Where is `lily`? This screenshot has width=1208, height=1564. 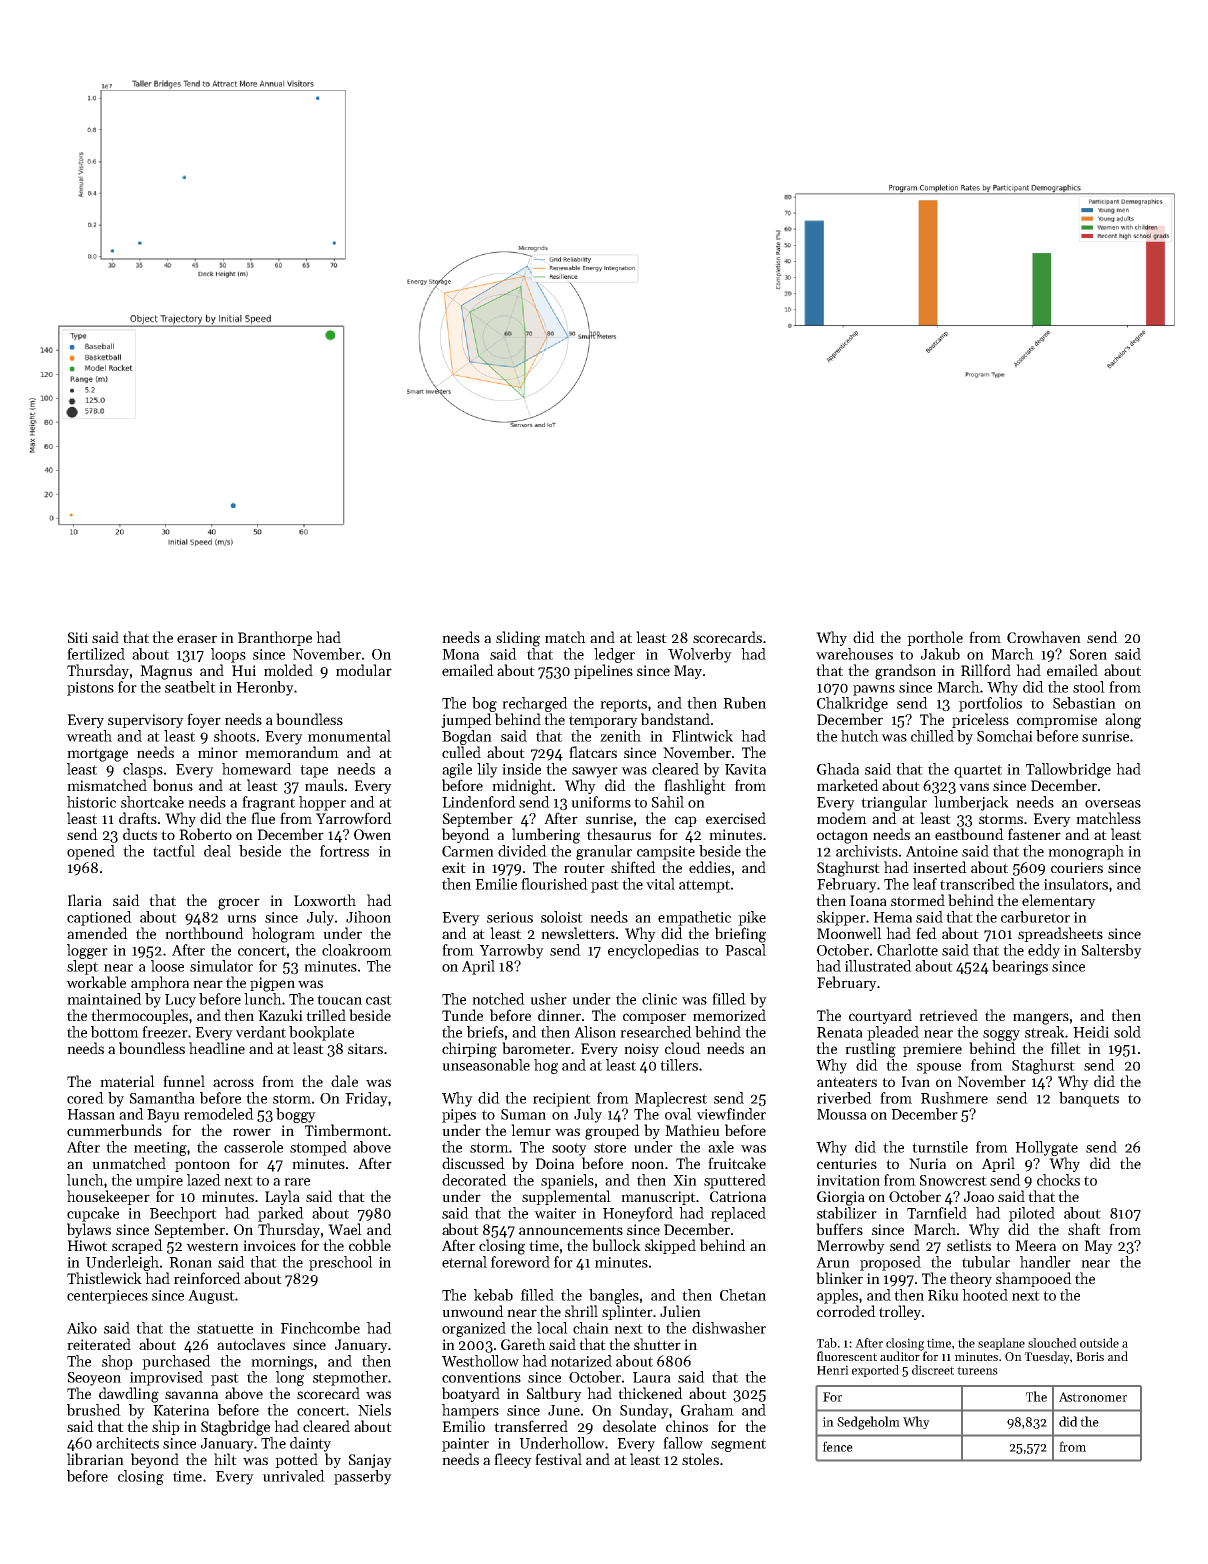 lily is located at coordinates (487, 770).
